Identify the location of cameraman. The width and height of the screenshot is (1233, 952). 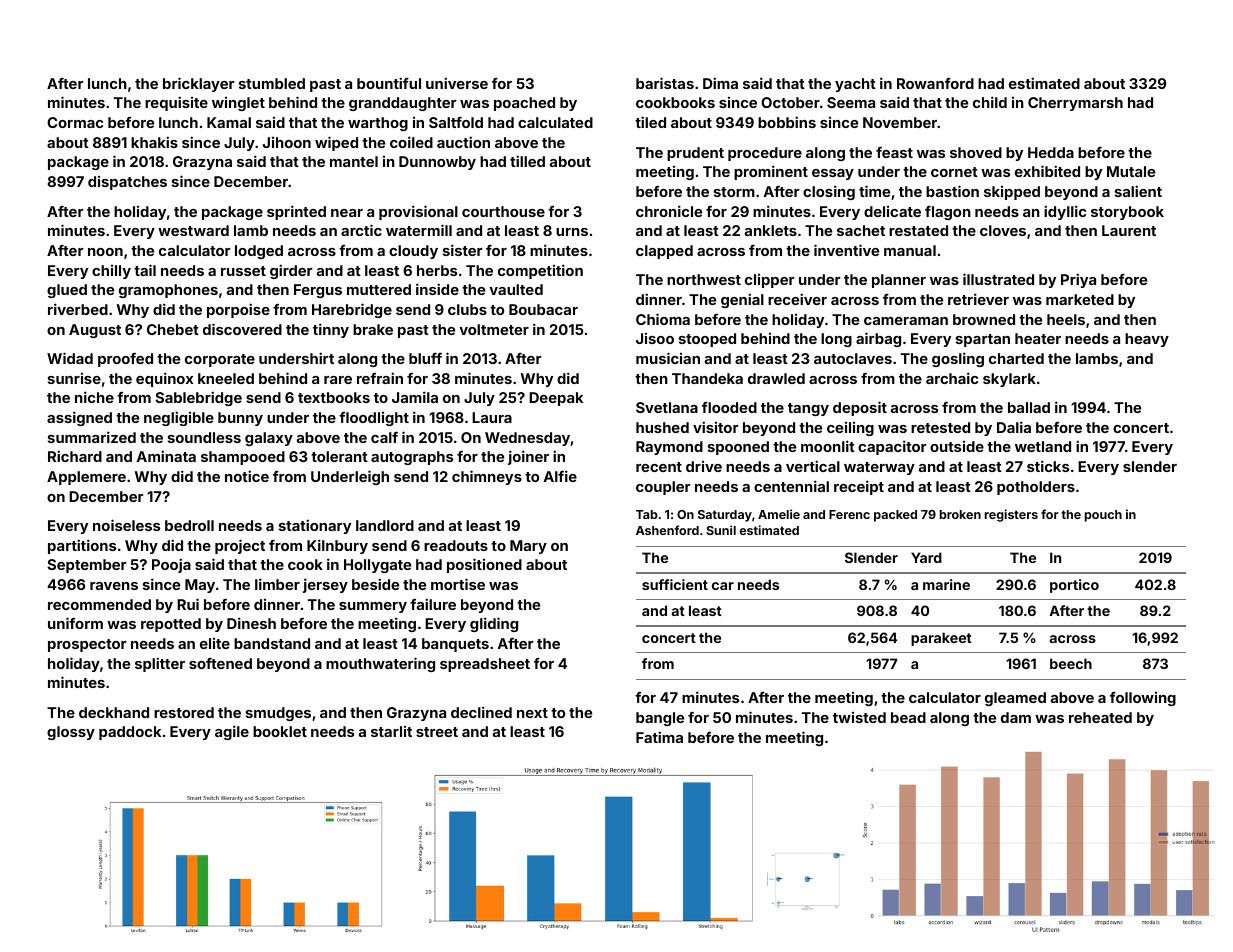
(906, 321).
